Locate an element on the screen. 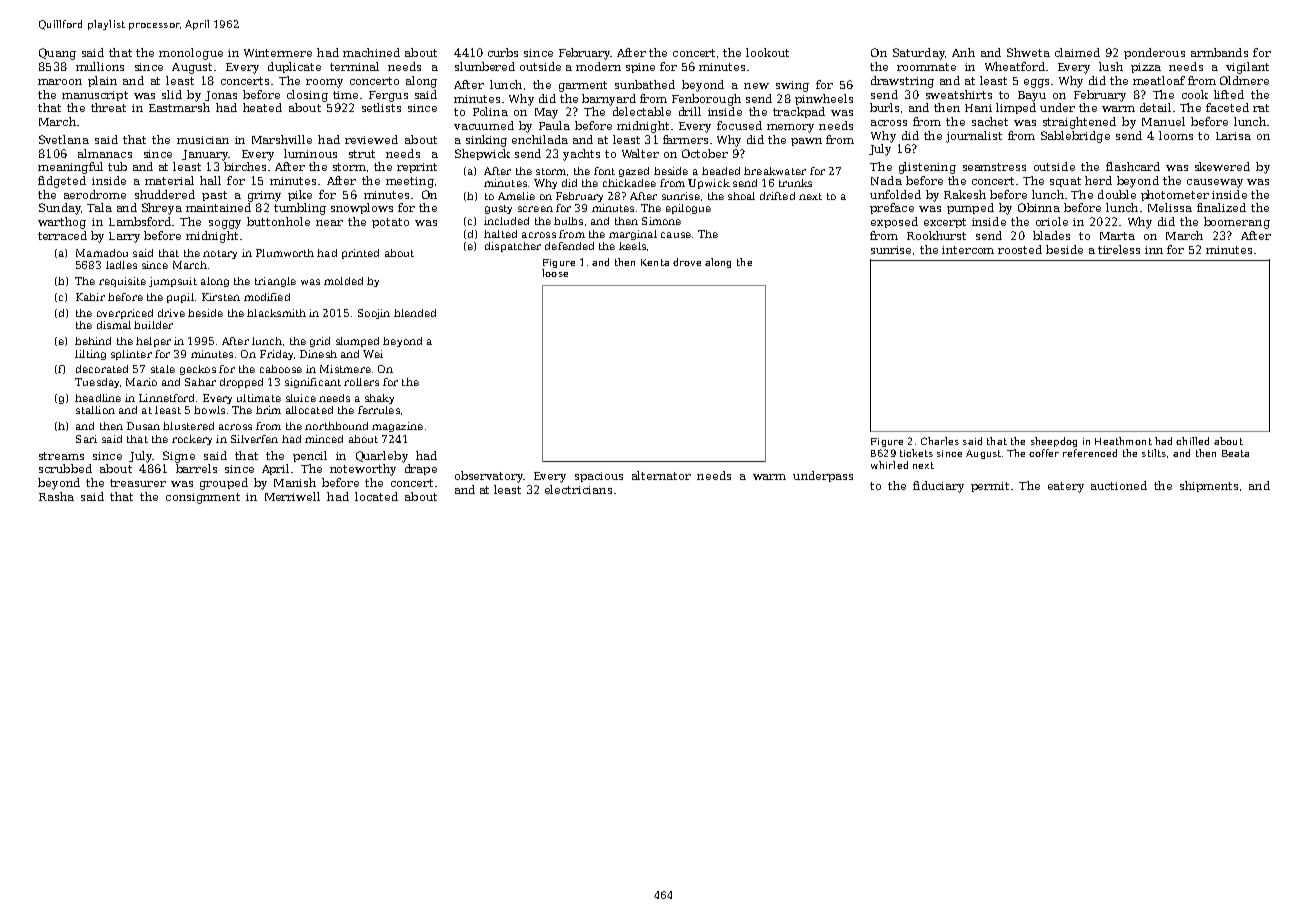  photometer is located at coordinates (1175, 195).
